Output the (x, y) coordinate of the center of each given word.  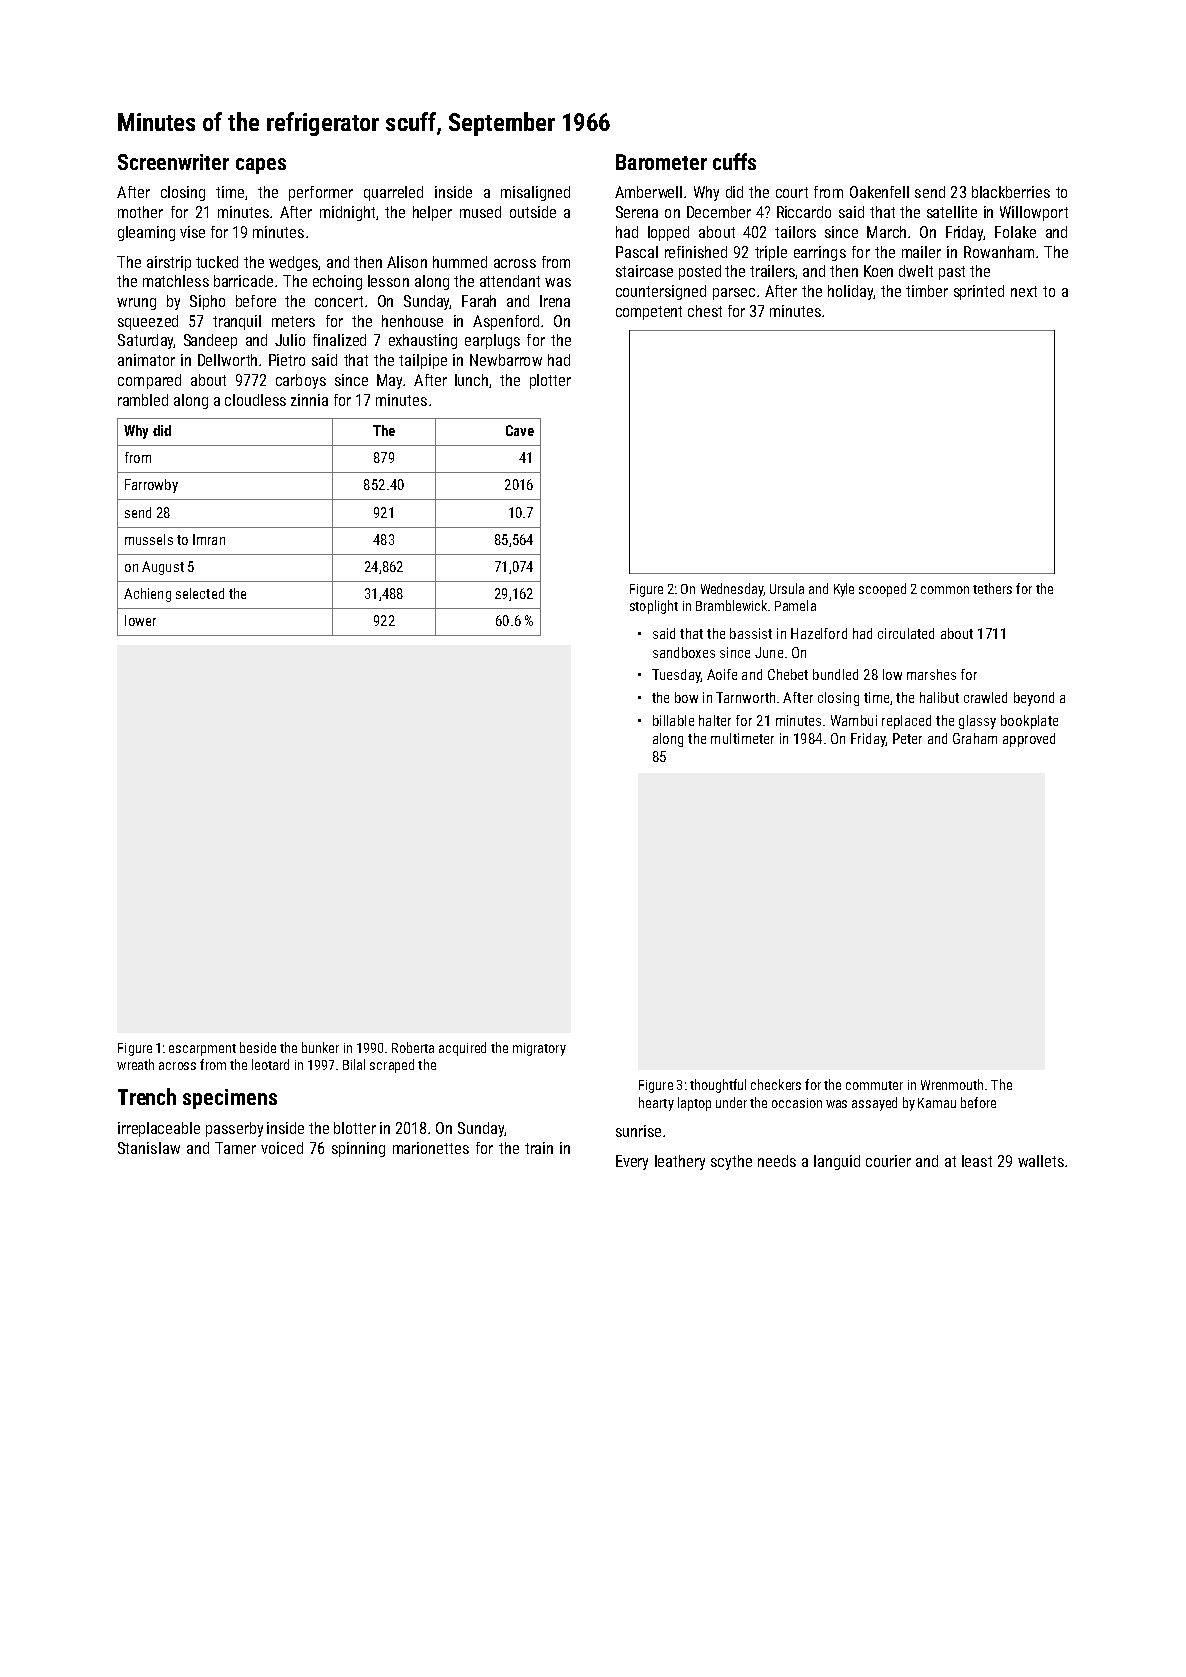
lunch (471, 380)
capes (261, 166)
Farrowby (151, 486)
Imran (209, 539)
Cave (520, 430)
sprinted (979, 292)
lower (140, 620)
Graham (975, 738)
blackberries (1011, 192)
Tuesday (676, 676)
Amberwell (648, 192)
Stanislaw (149, 1148)
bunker (320, 1047)
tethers (992, 588)
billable (673, 720)
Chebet (788, 674)
